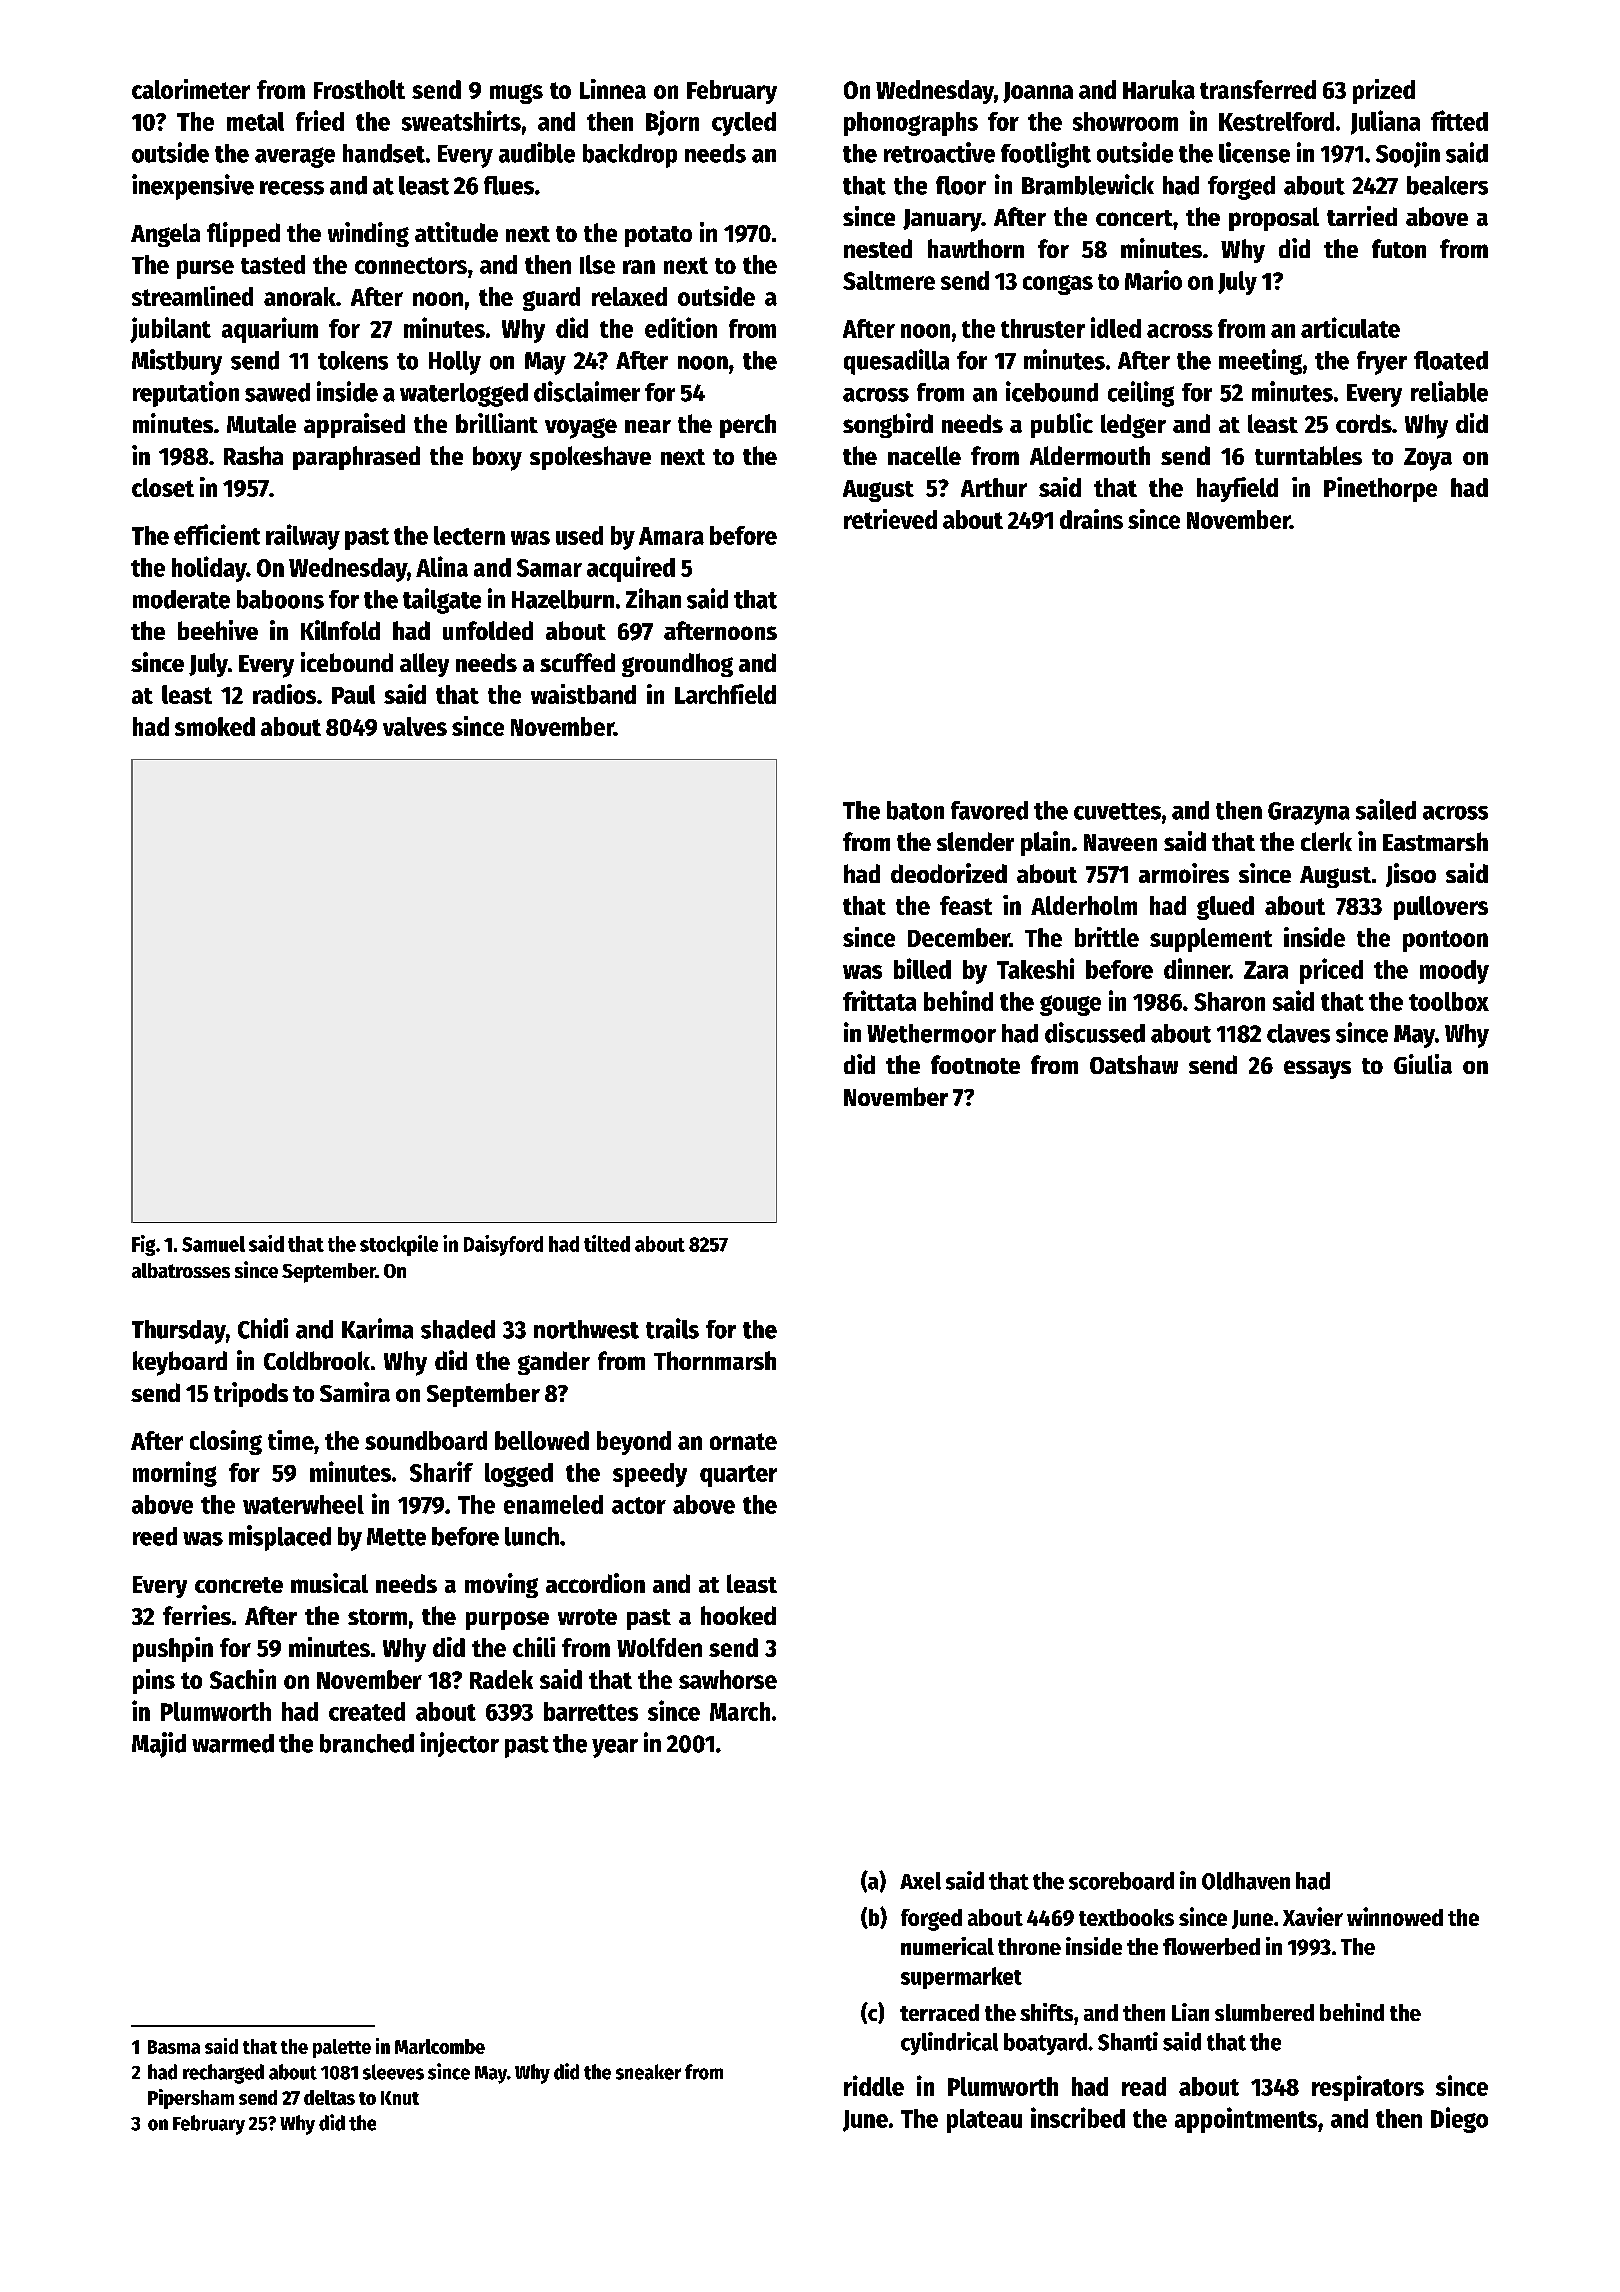 The height and width of the screenshot is (2292, 1620). What do you see at coordinates (415, 726) in the screenshot?
I see `valves` at bounding box center [415, 726].
